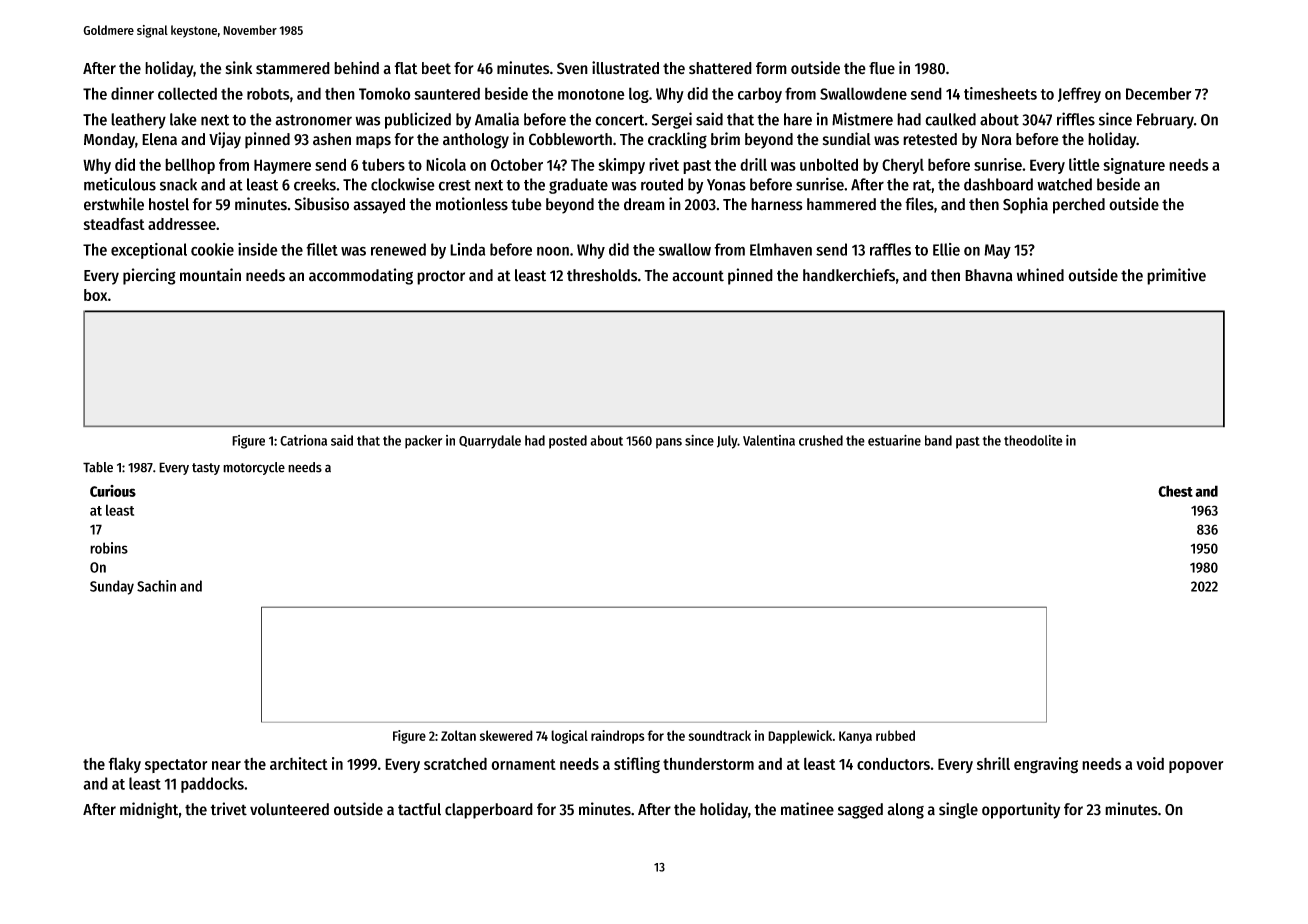 The image size is (1308, 924). What do you see at coordinates (1040, 275) in the document?
I see `whined` at bounding box center [1040, 275].
